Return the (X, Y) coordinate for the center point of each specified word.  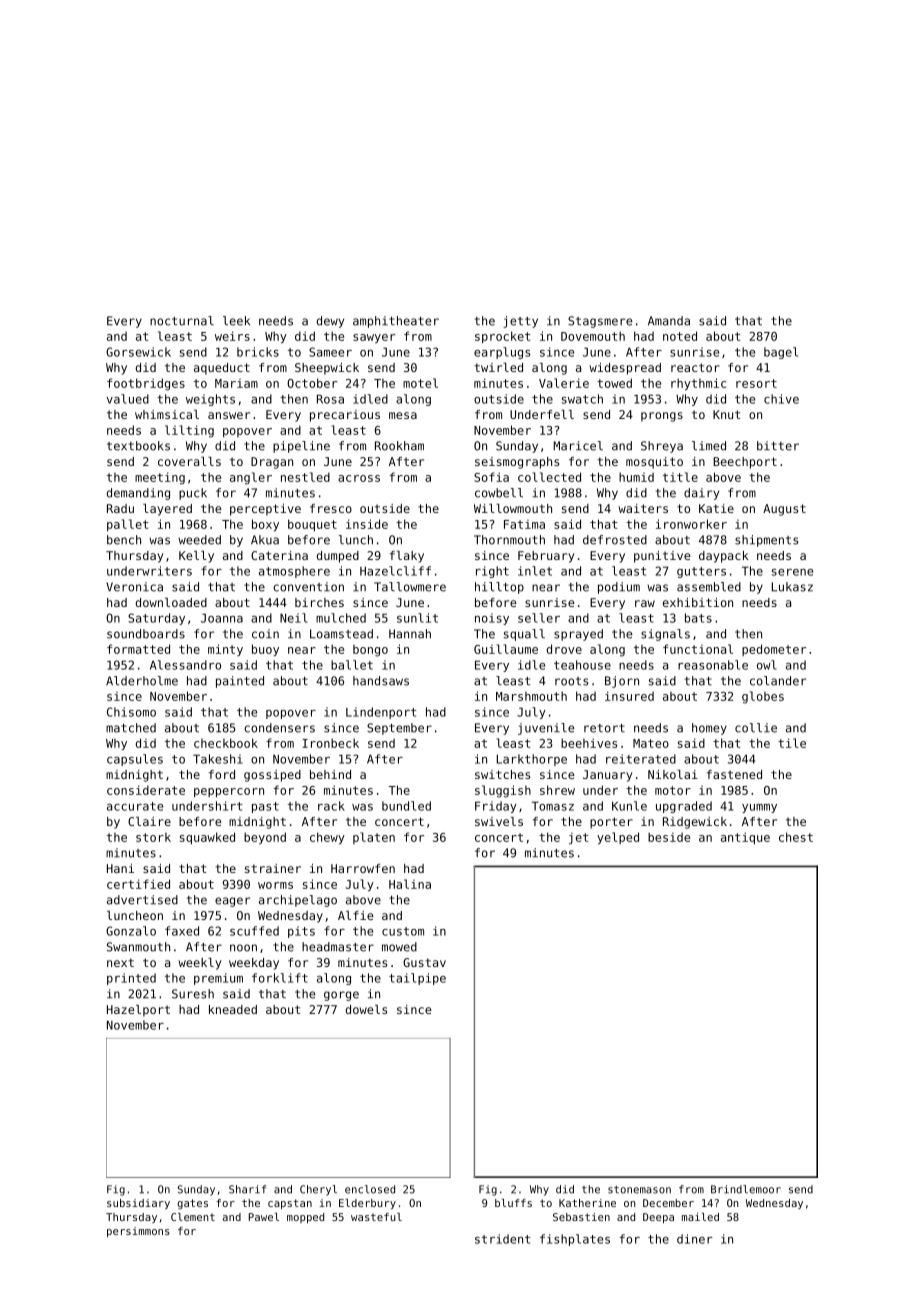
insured (629, 696)
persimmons (138, 1232)
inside (367, 524)
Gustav (424, 962)
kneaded (233, 1009)
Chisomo (131, 712)
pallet (128, 525)
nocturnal (182, 321)
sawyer (374, 338)
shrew (557, 790)
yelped (618, 838)
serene (792, 572)
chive (781, 399)
